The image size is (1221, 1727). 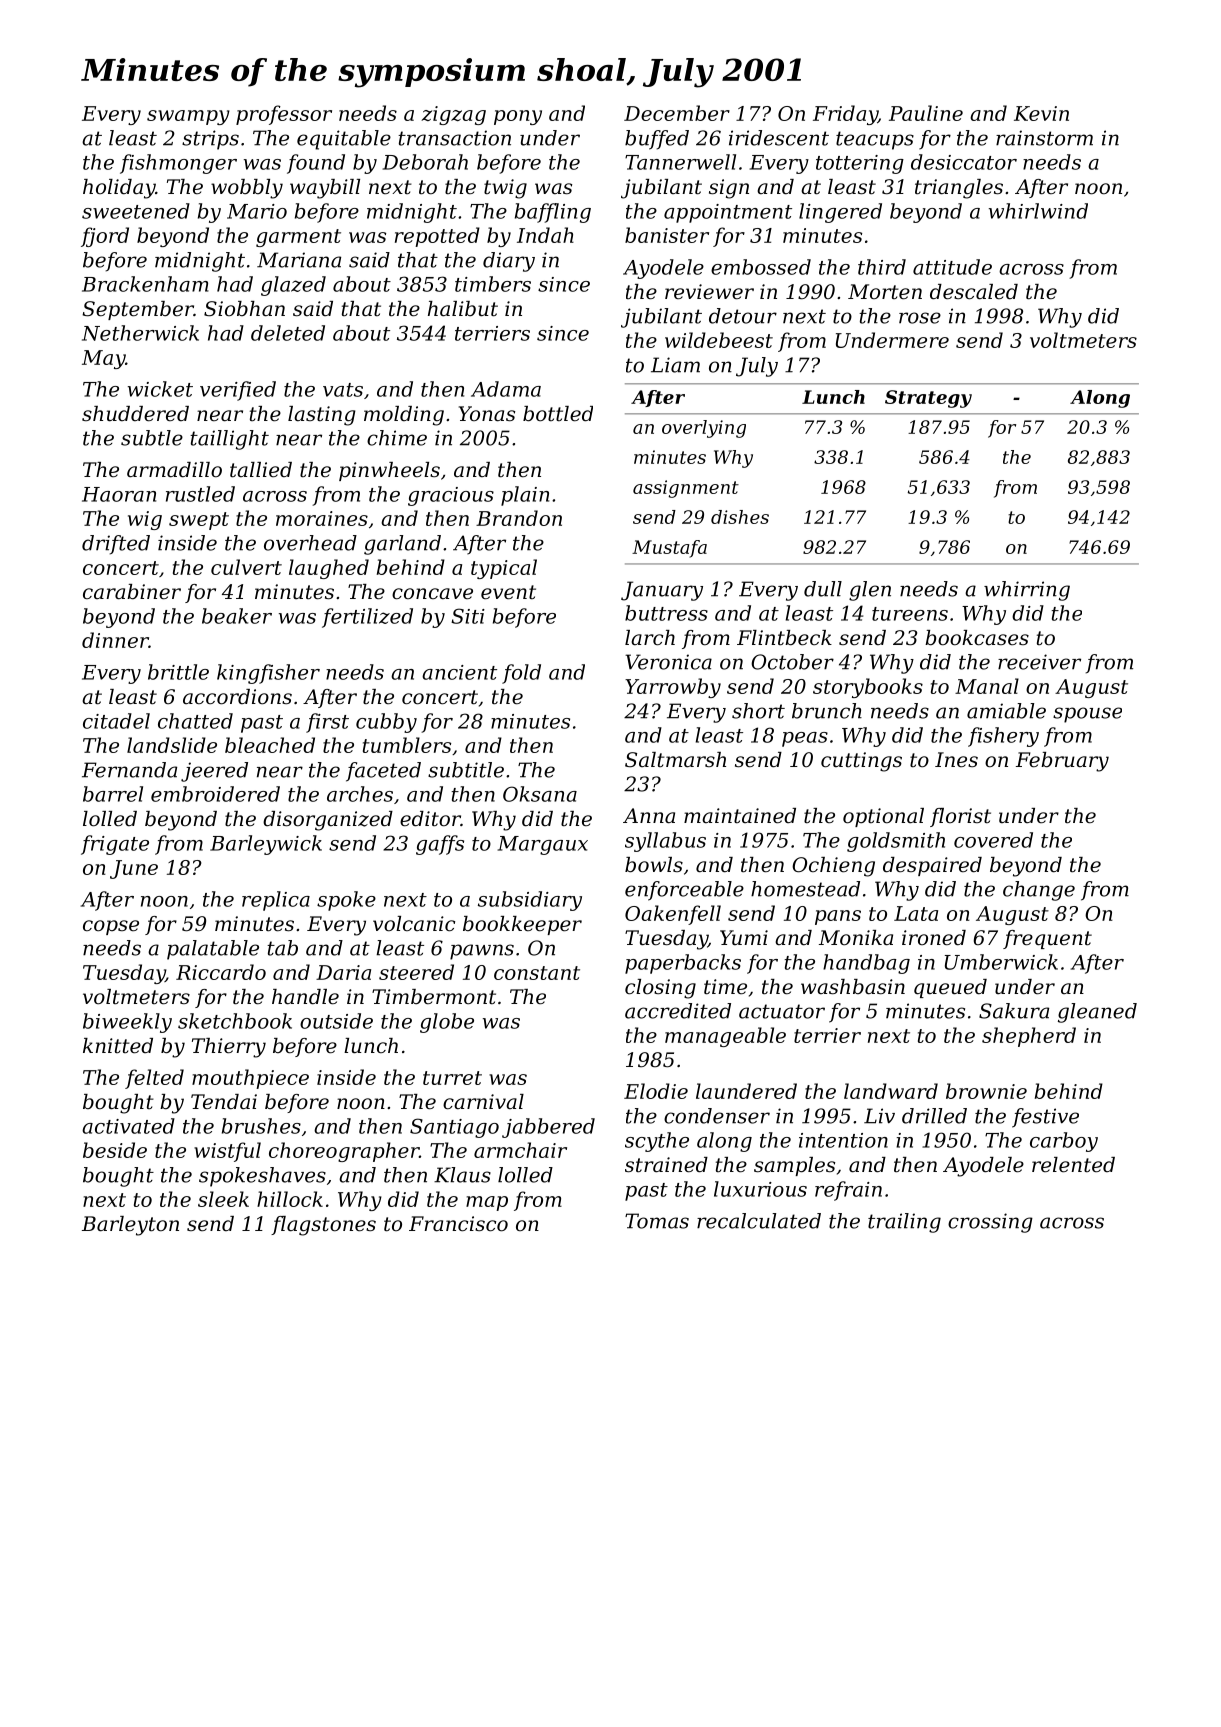 What do you see at coordinates (744, 937) in the screenshot?
I see `Yumi` at bounding box center [744, 937].
